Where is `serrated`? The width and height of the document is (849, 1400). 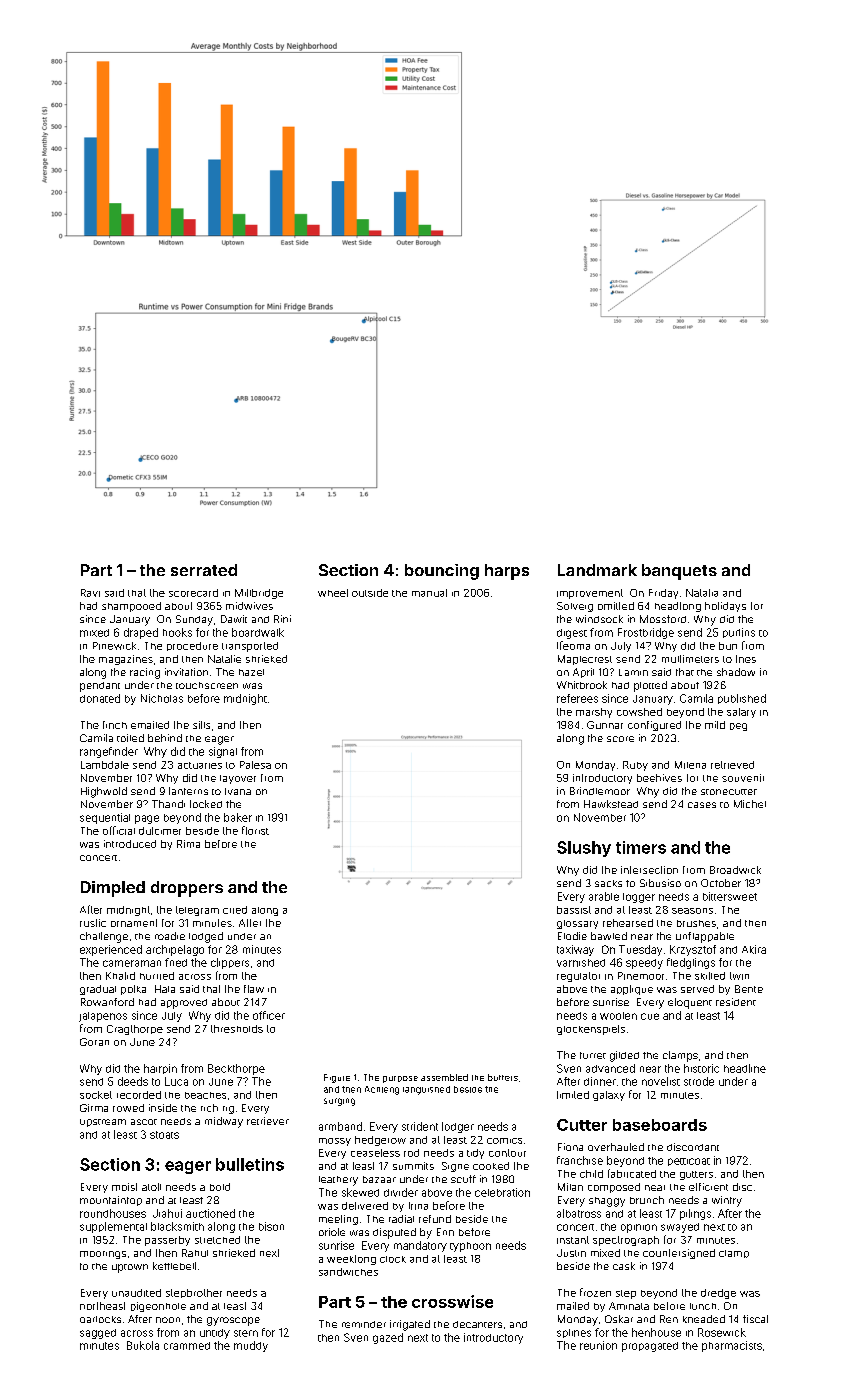
serrated is located at coordinates (204, 570).
